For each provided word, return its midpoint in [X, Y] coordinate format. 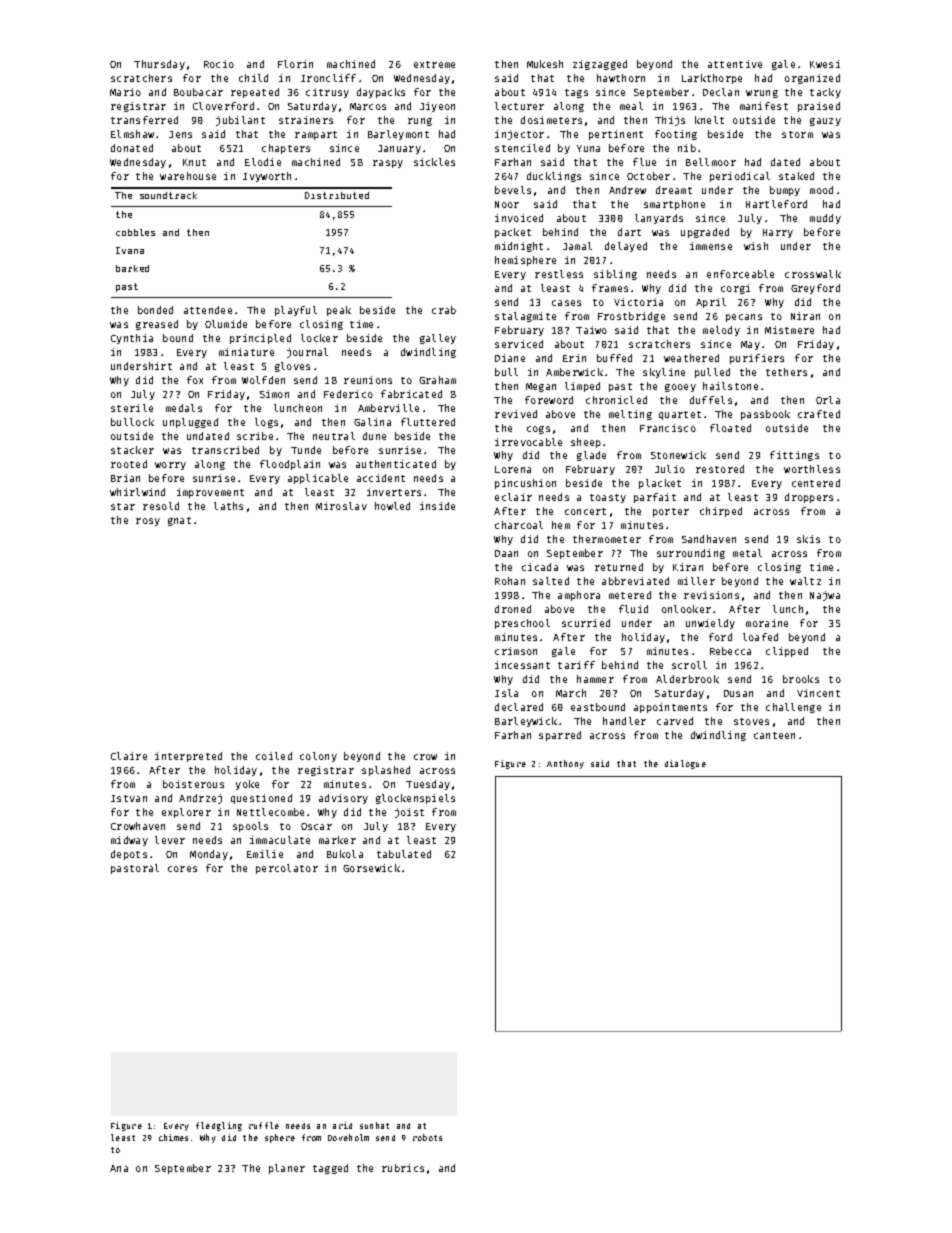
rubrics [403, 1168]
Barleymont [398, 135]
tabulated [404, 854]
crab [444, 310]
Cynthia [132, 339]
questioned [261, 799]
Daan [506, 553]
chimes [173, 1137]
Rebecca [730, 651]
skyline [664, 373]
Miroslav [341, 506]
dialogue [685, 764]
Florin [295, 64]
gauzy [825, 122]
